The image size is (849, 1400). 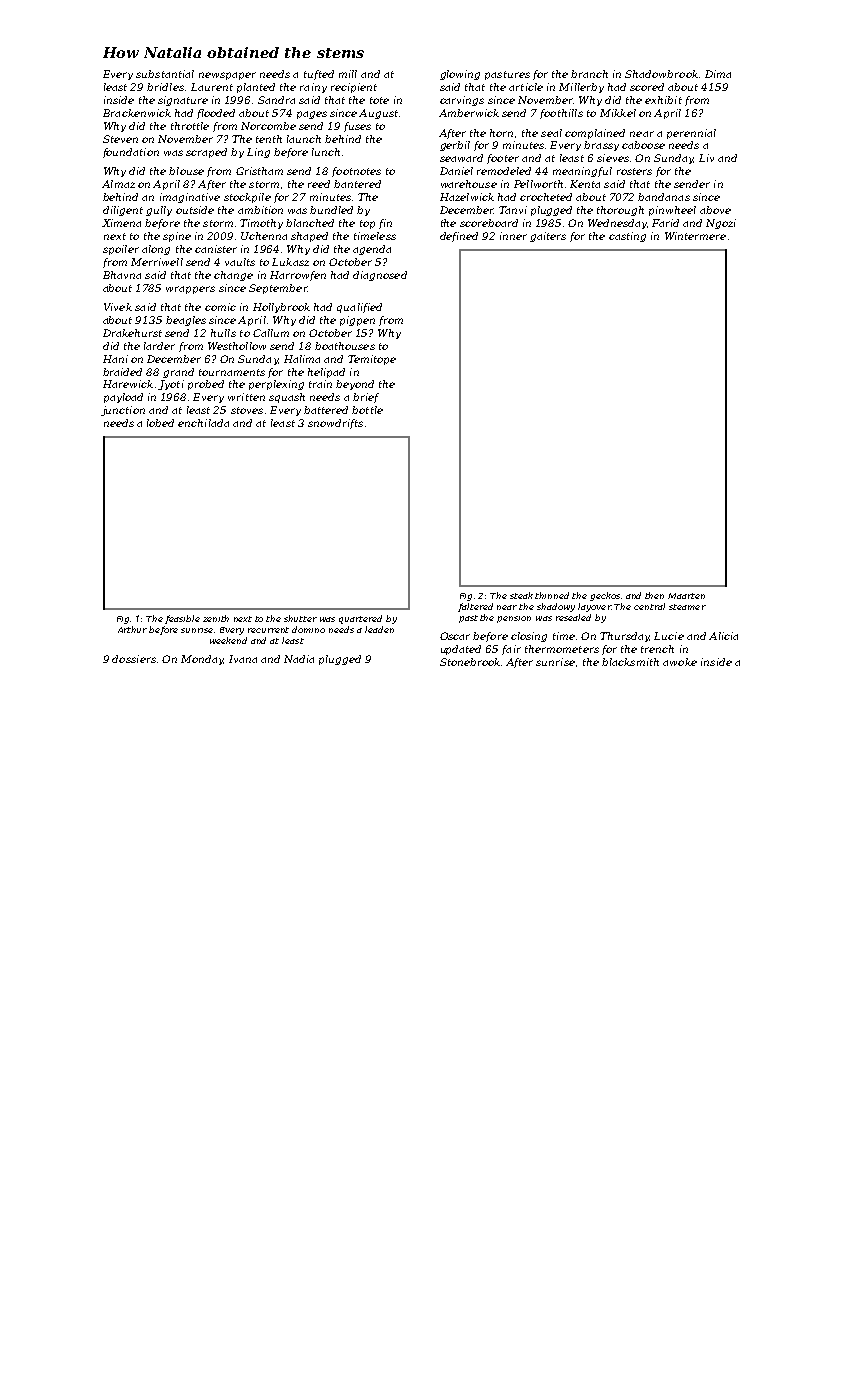 I want to click on Ivana, so click(x=243, y=659).
